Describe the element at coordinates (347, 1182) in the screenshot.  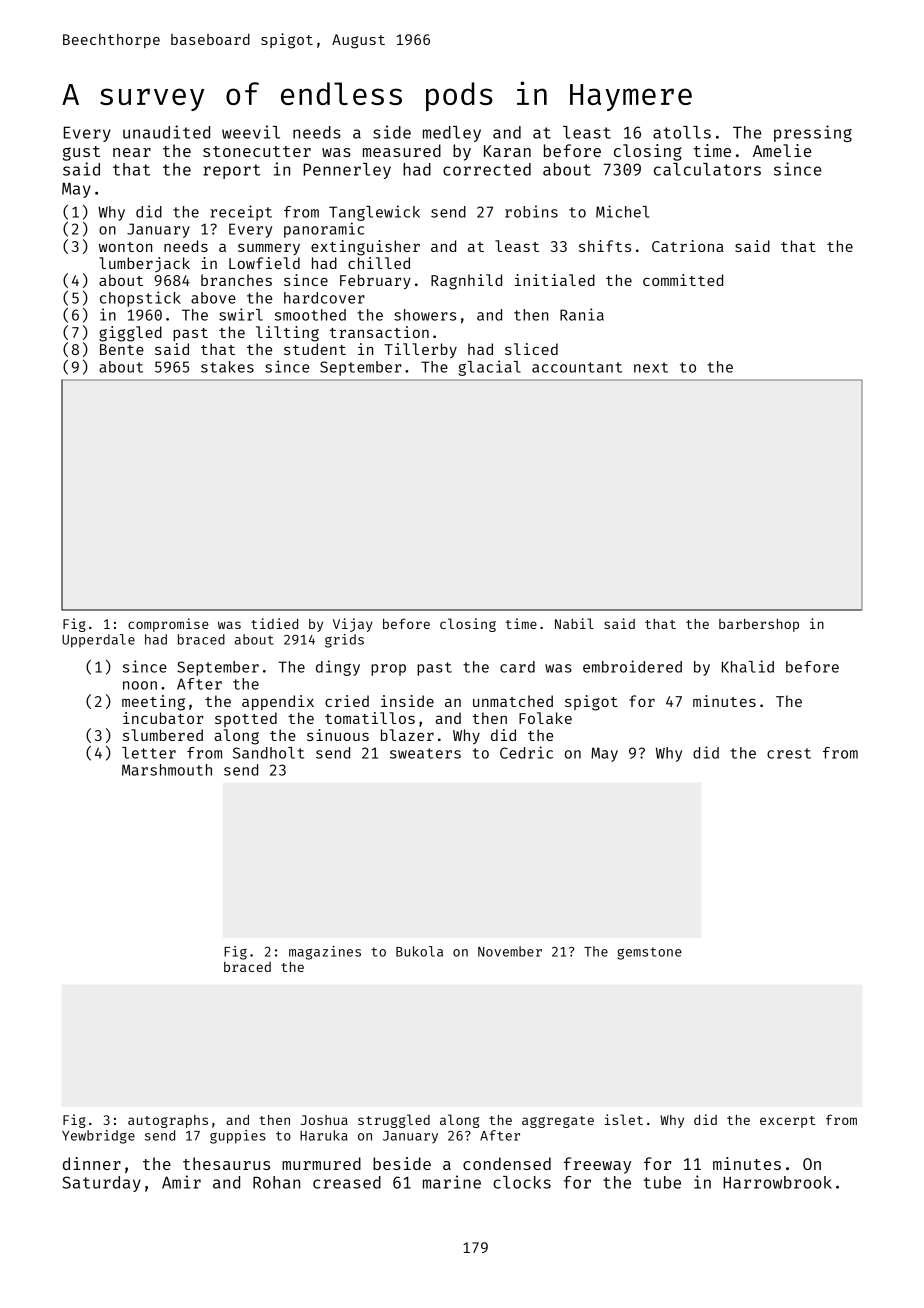
I see `creased` at that location.
